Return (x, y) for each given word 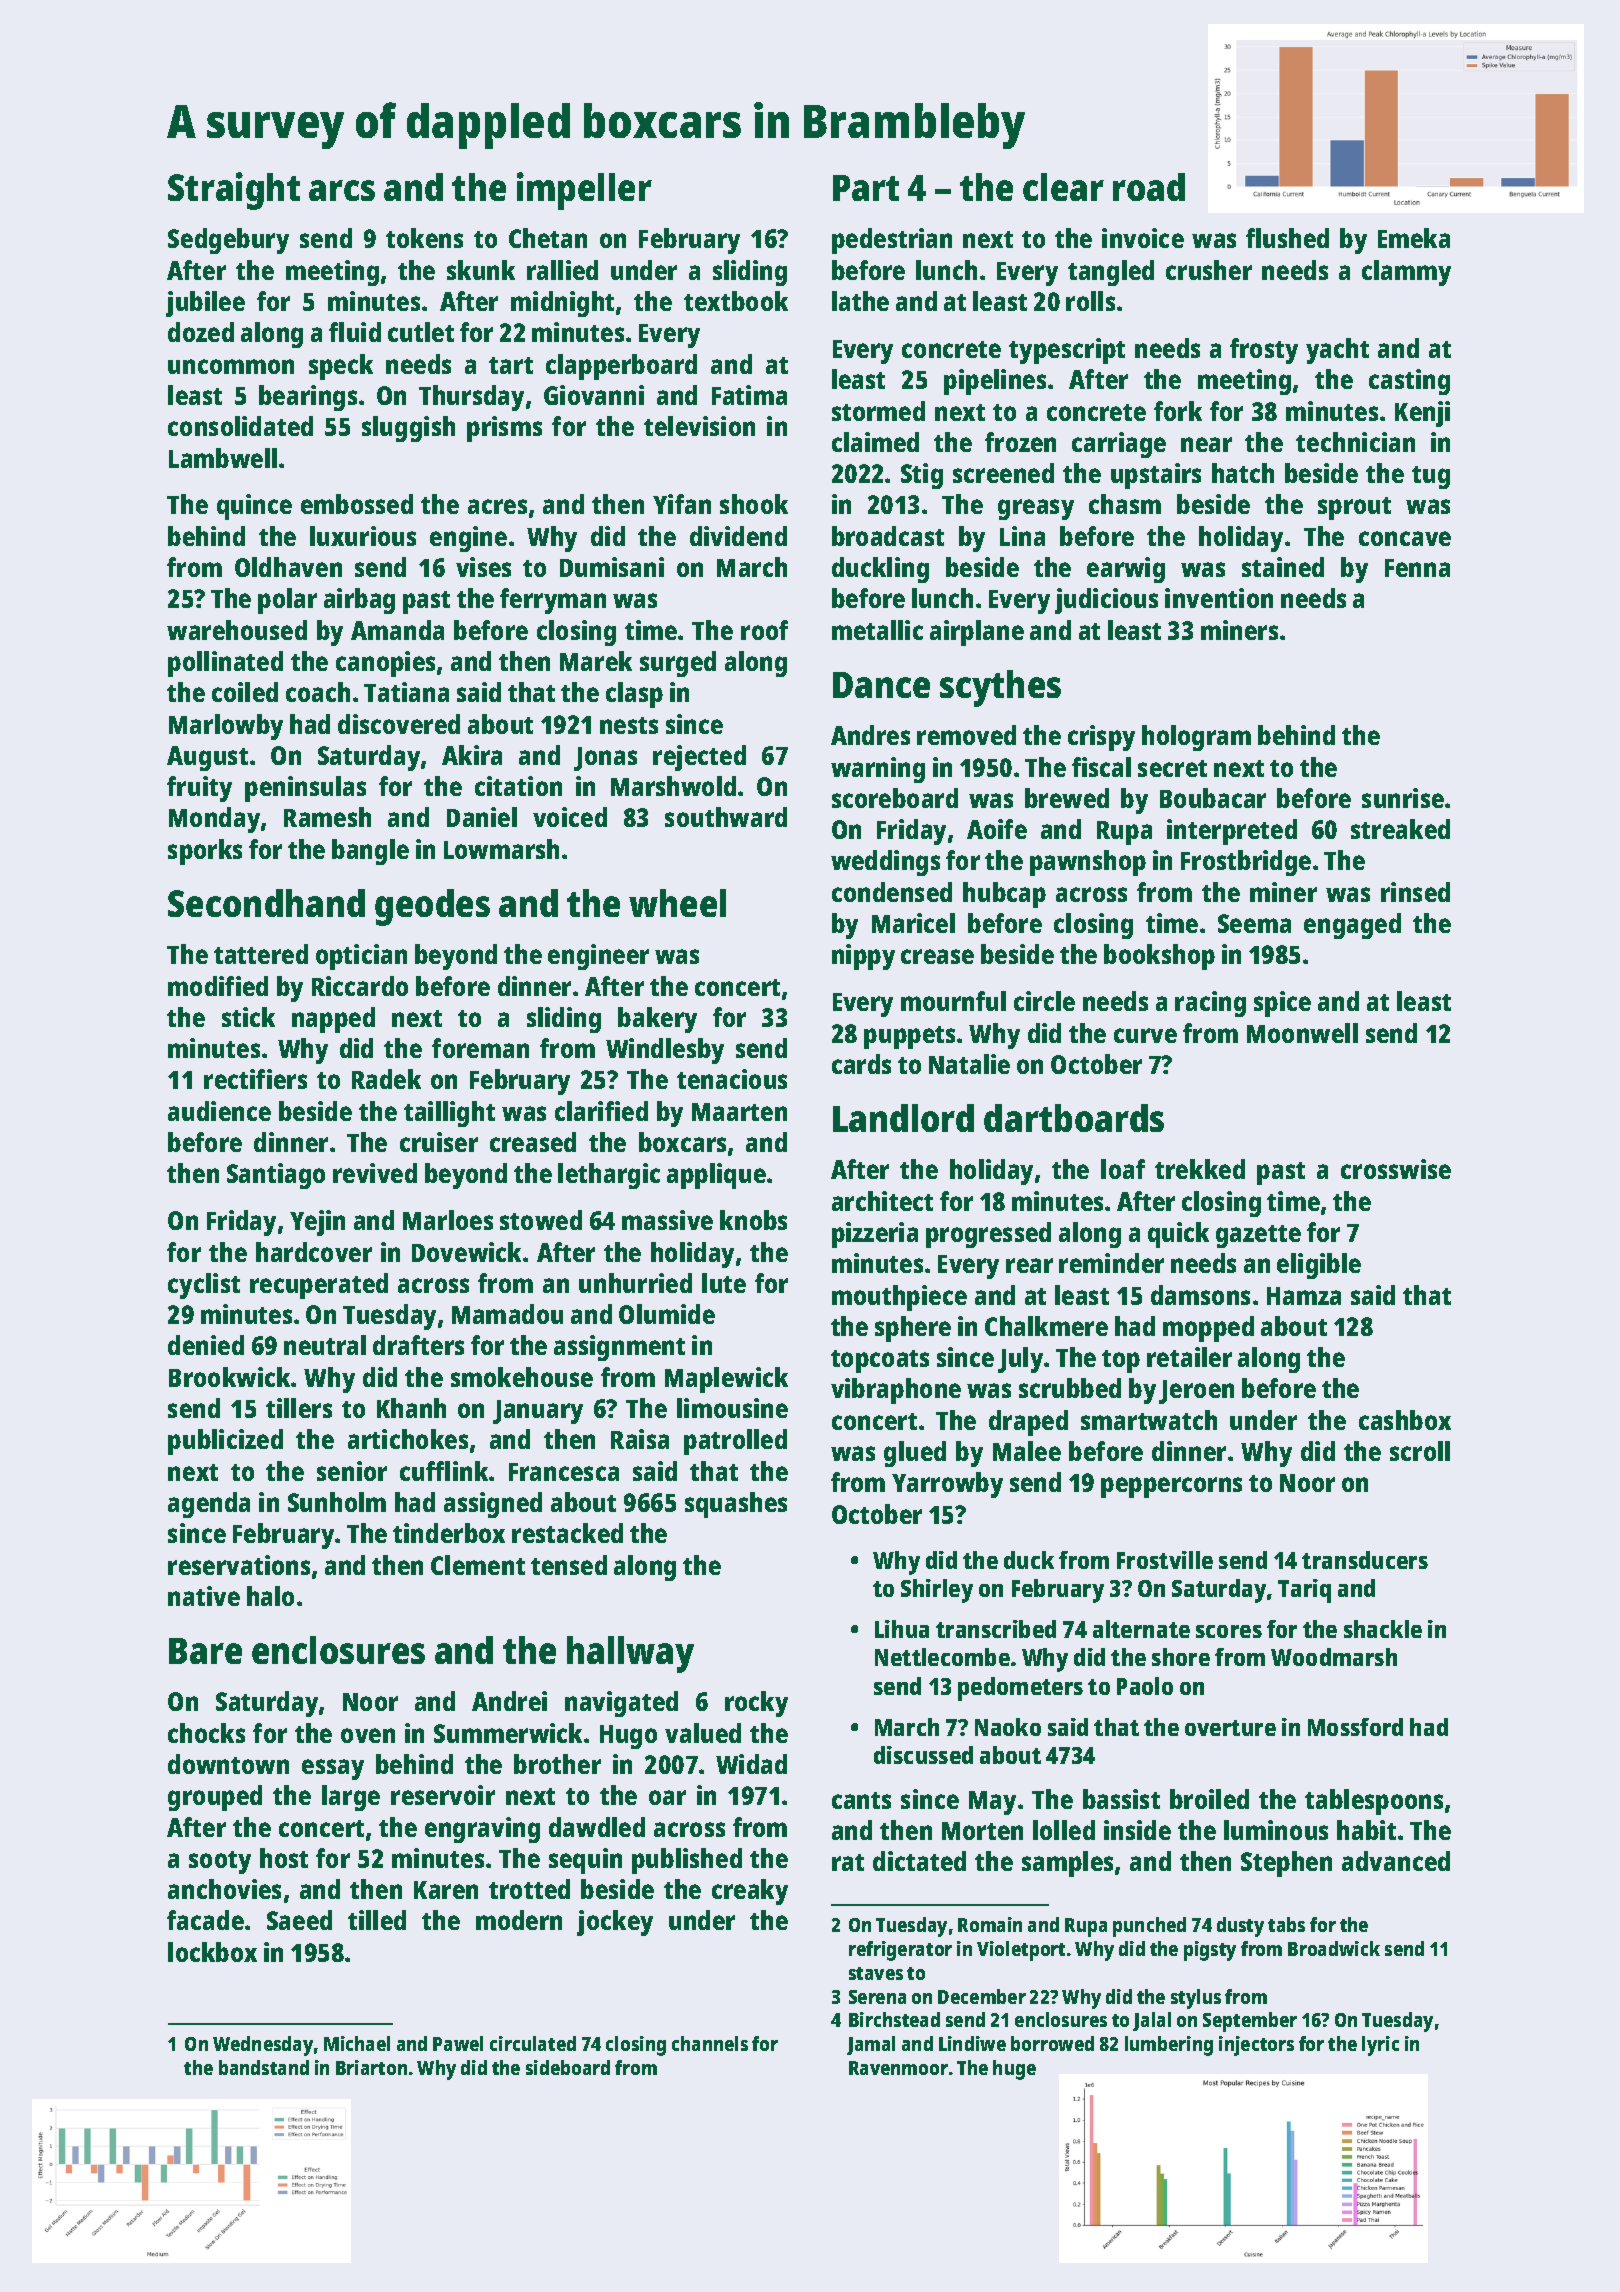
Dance (881, 685)
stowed (541, 1220)
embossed (357, 504)
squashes (736, 1505)
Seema (1254, 923)
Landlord (903, 1118)
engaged (1352, 926)
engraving (482, 1830)
